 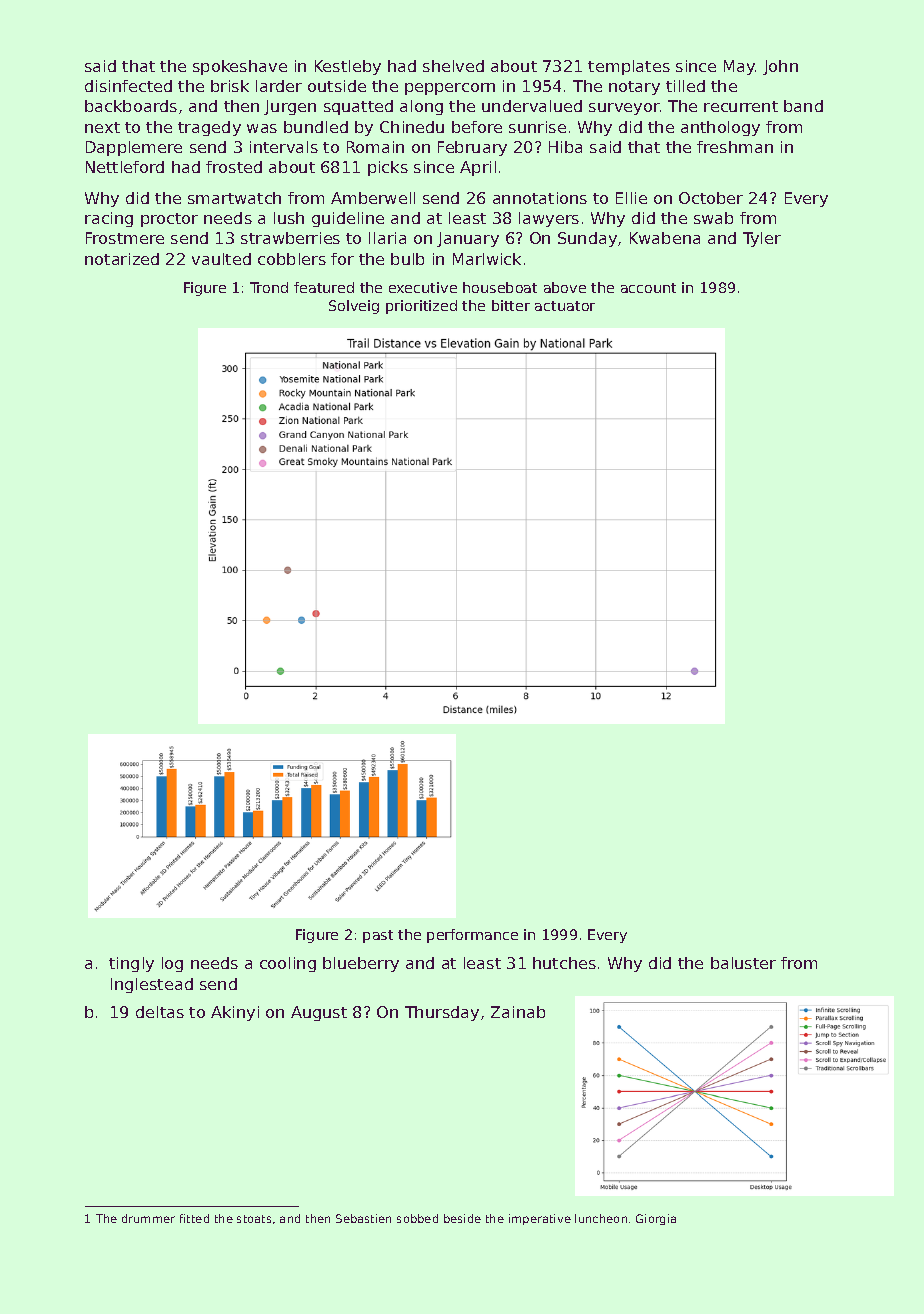 I want to click on surveyor, so click(x=624, y=109).
